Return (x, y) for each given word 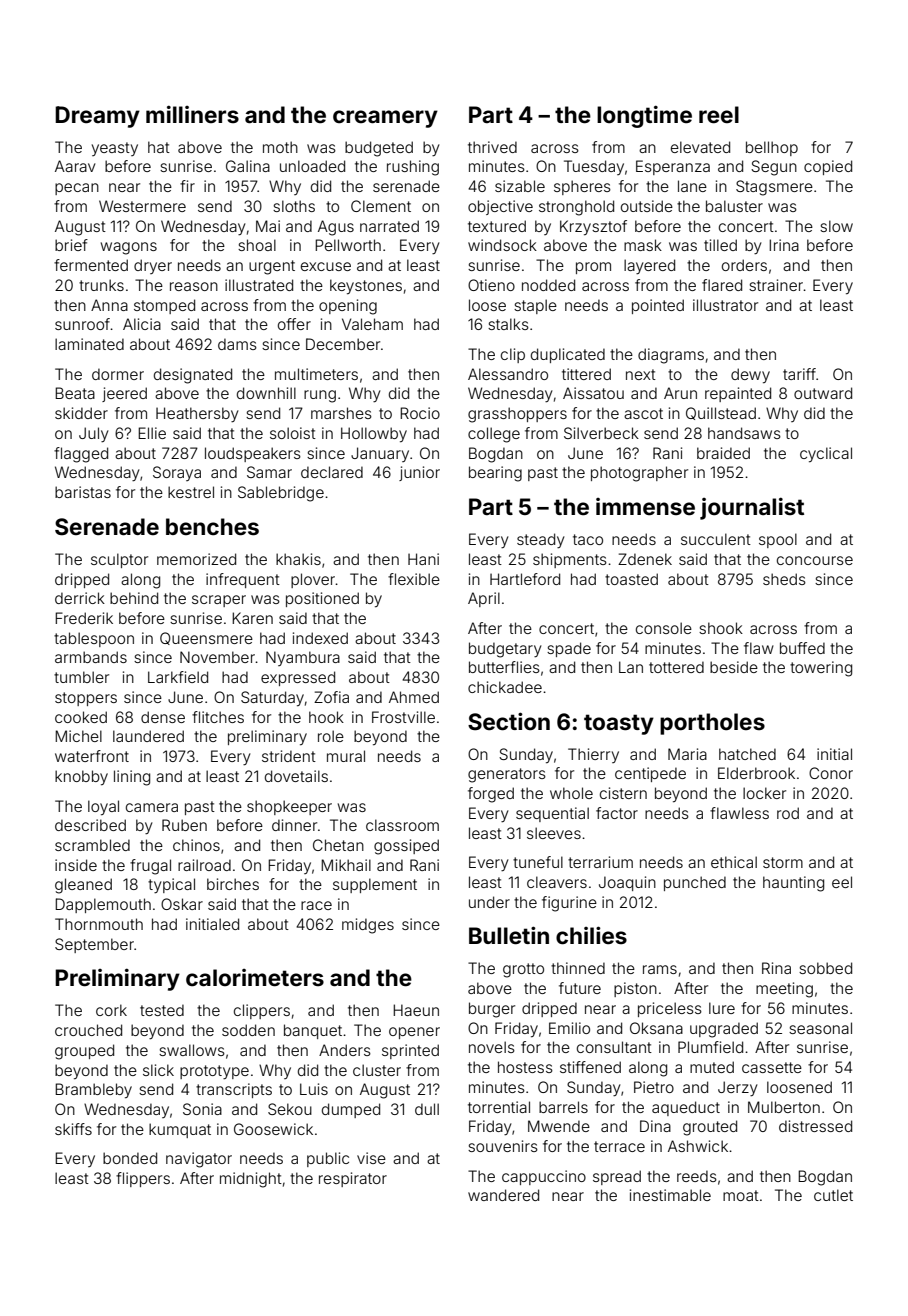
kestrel (191, 492)
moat (741, 1195)
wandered (503, 1195)
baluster (734, 206)
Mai (268, 226)
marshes (341, 413)
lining (132, 778)
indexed (320, 638)
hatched (747, 754)
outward (823, 393)
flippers (143, 1179)
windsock (502, 245)
